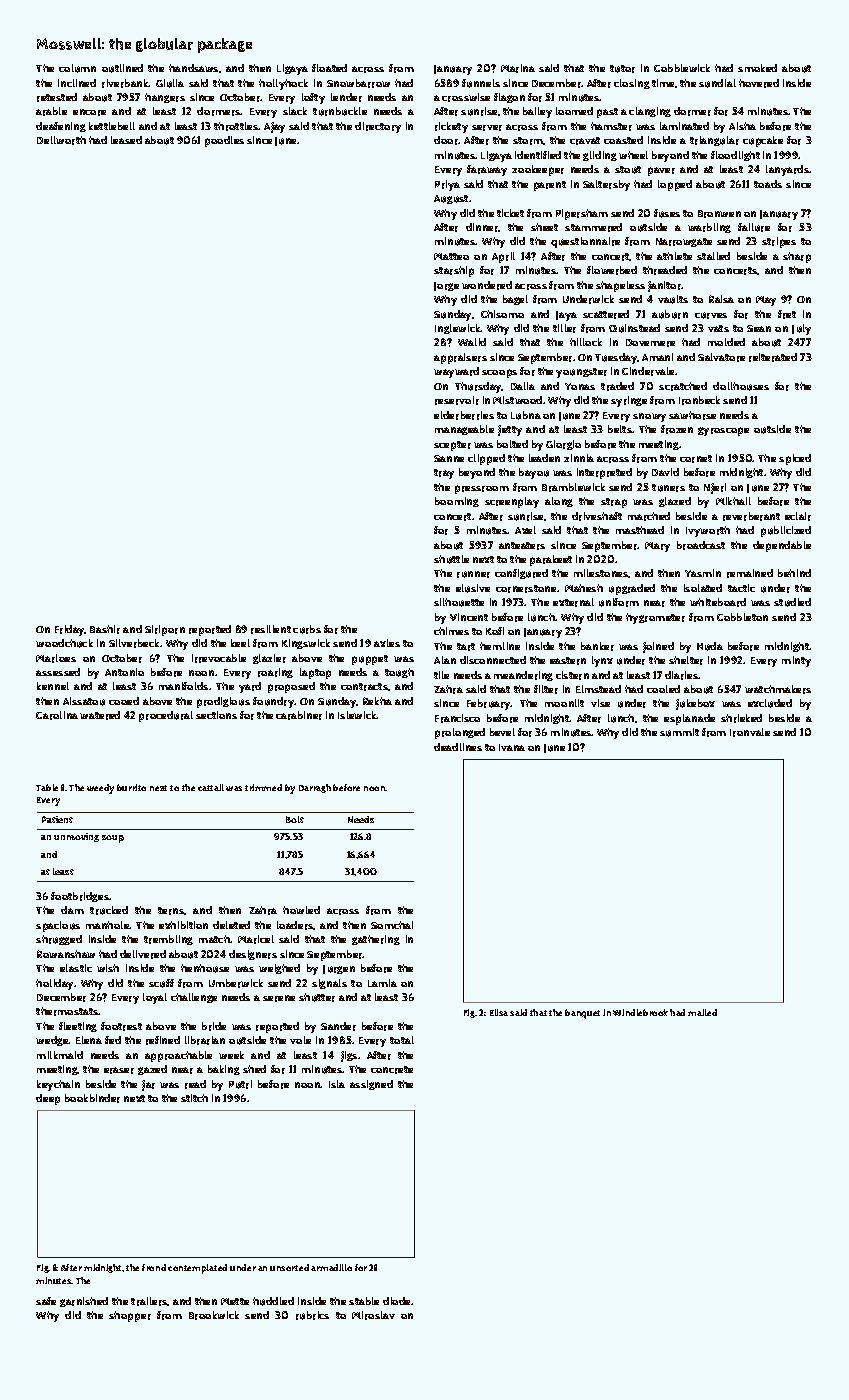  I want to click on bevel, so click(502, 732).
